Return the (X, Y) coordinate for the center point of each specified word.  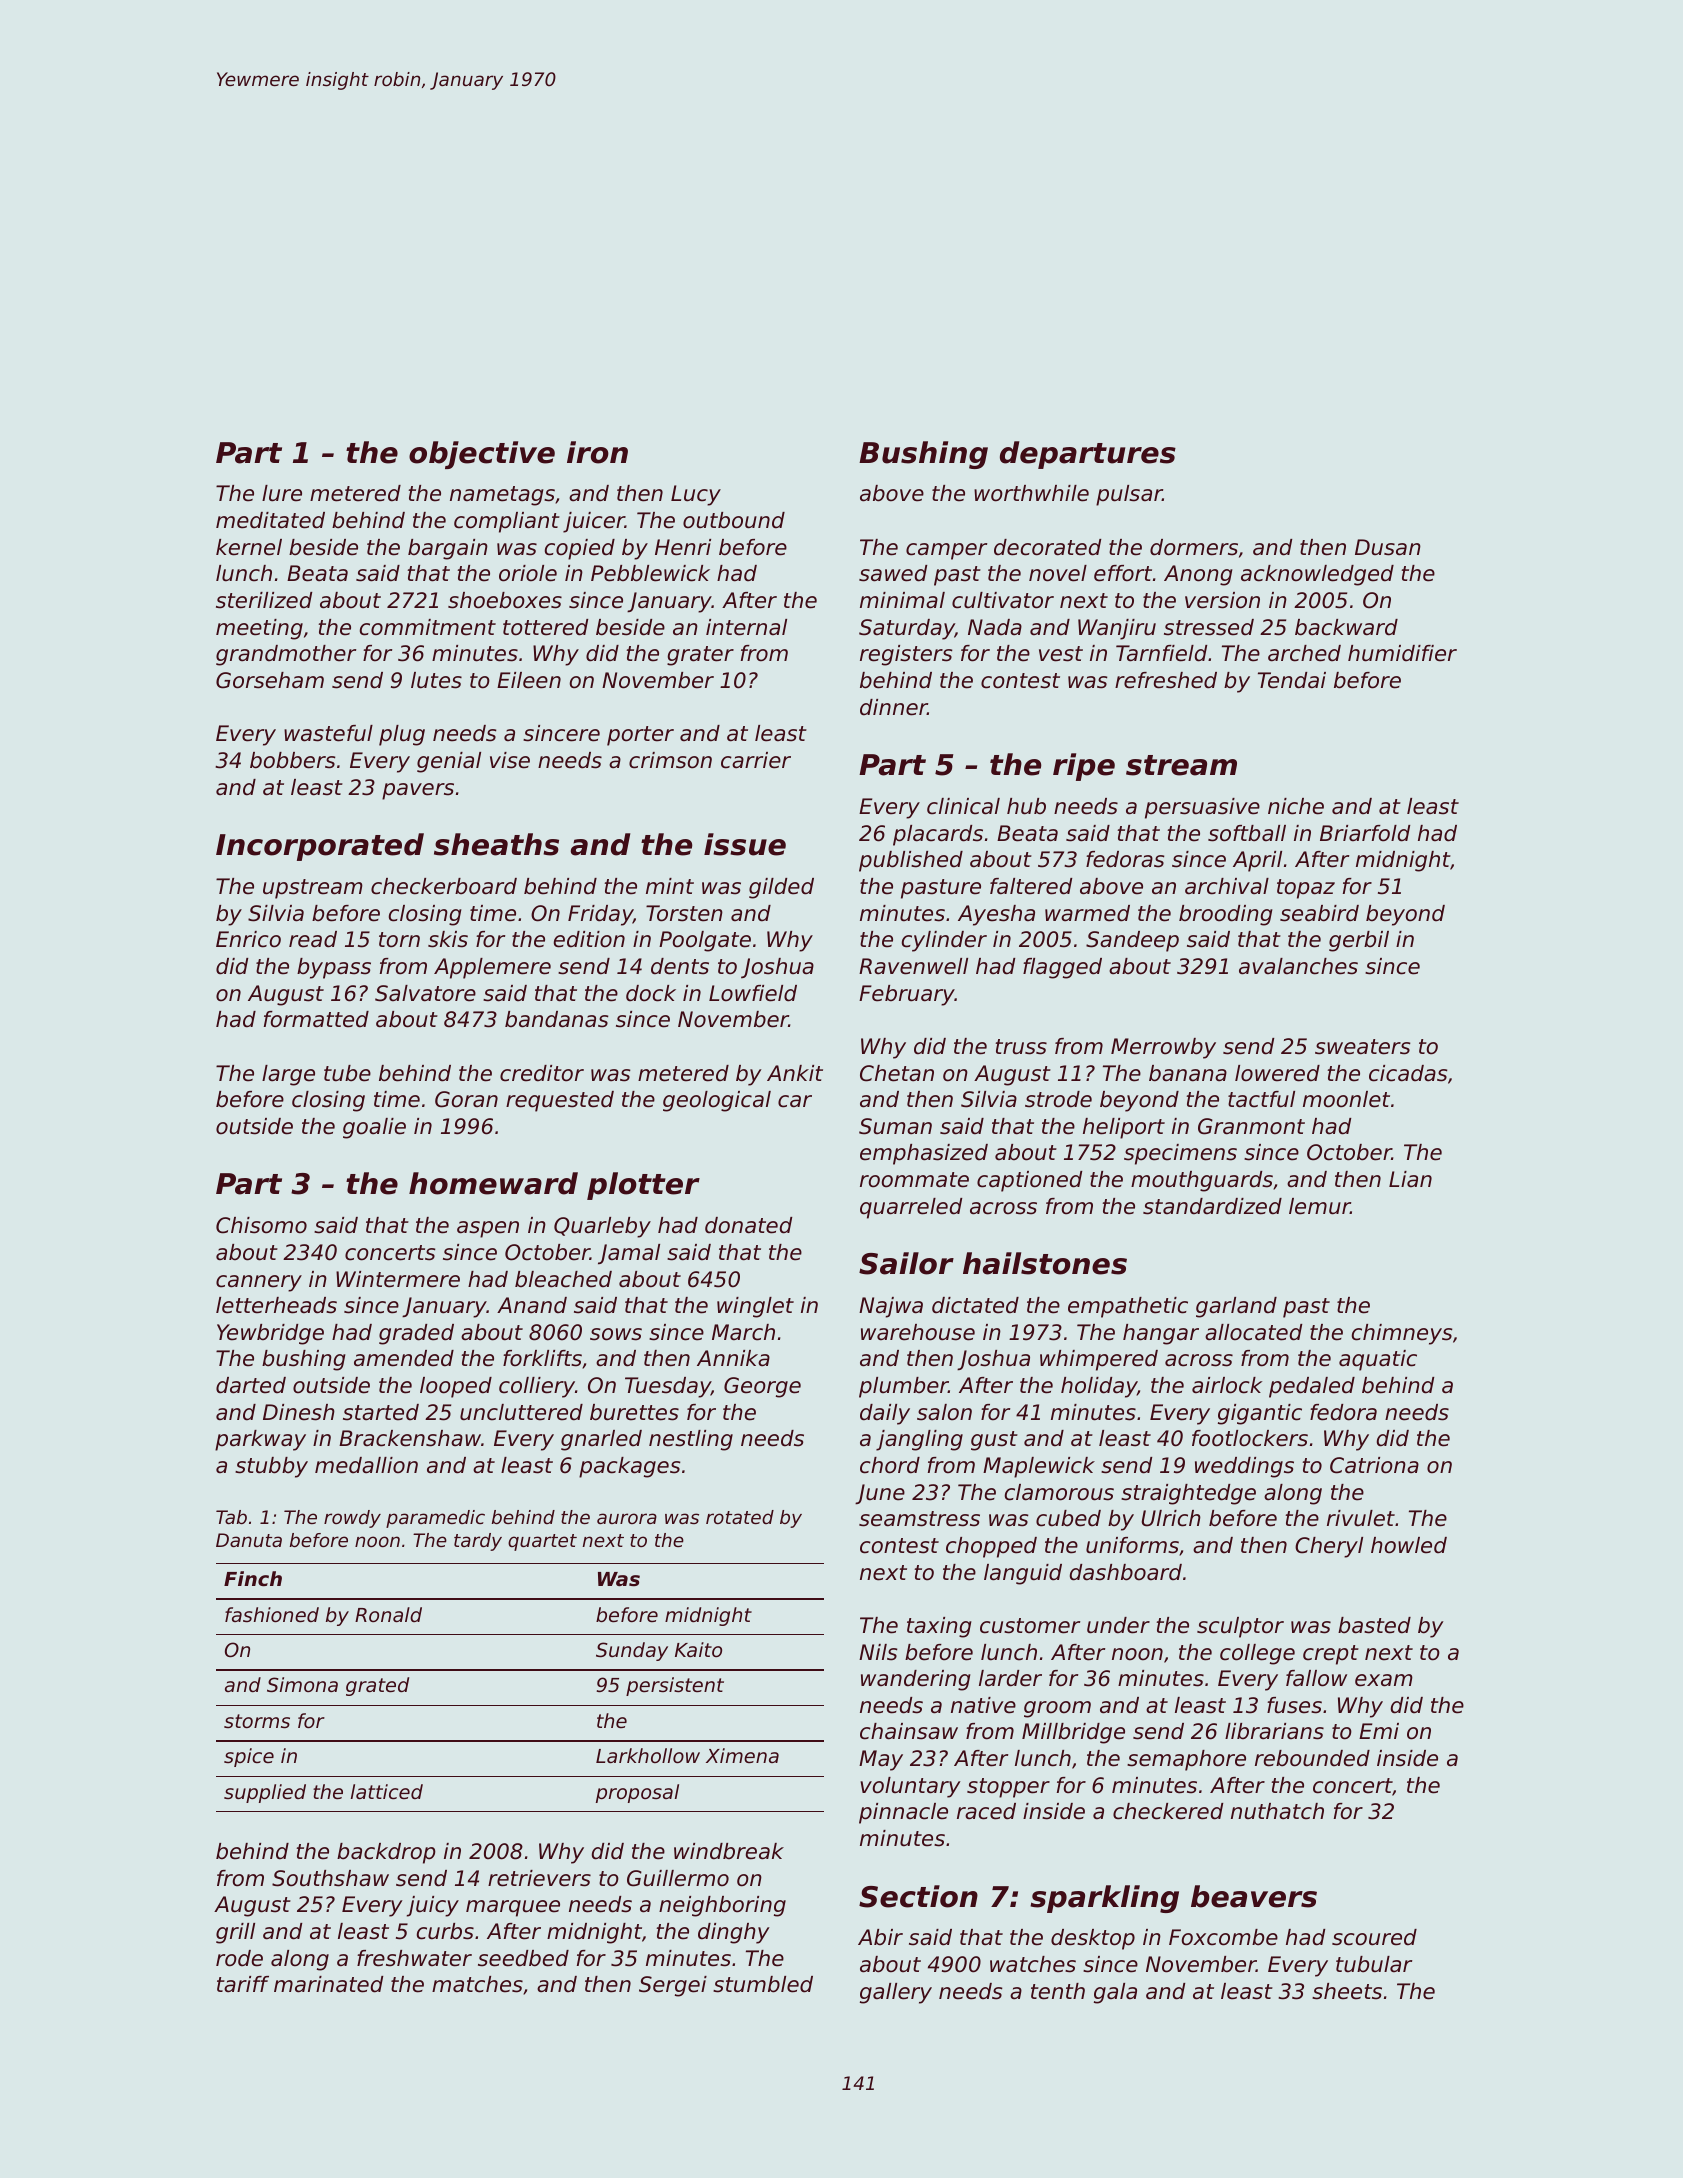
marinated (328, 1984)
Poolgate (705, 941)
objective (482, 455)
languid (1023, 1574)
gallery (896, 1993)
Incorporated (320, 847)
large (288, 1075)
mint (670, 886)
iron (597, 452)
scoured (1374, 1937)
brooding (1226, 915)
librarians (1274, 1731)
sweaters (1362, 1047)
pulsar (1129, 495)
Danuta (249, 1540)
